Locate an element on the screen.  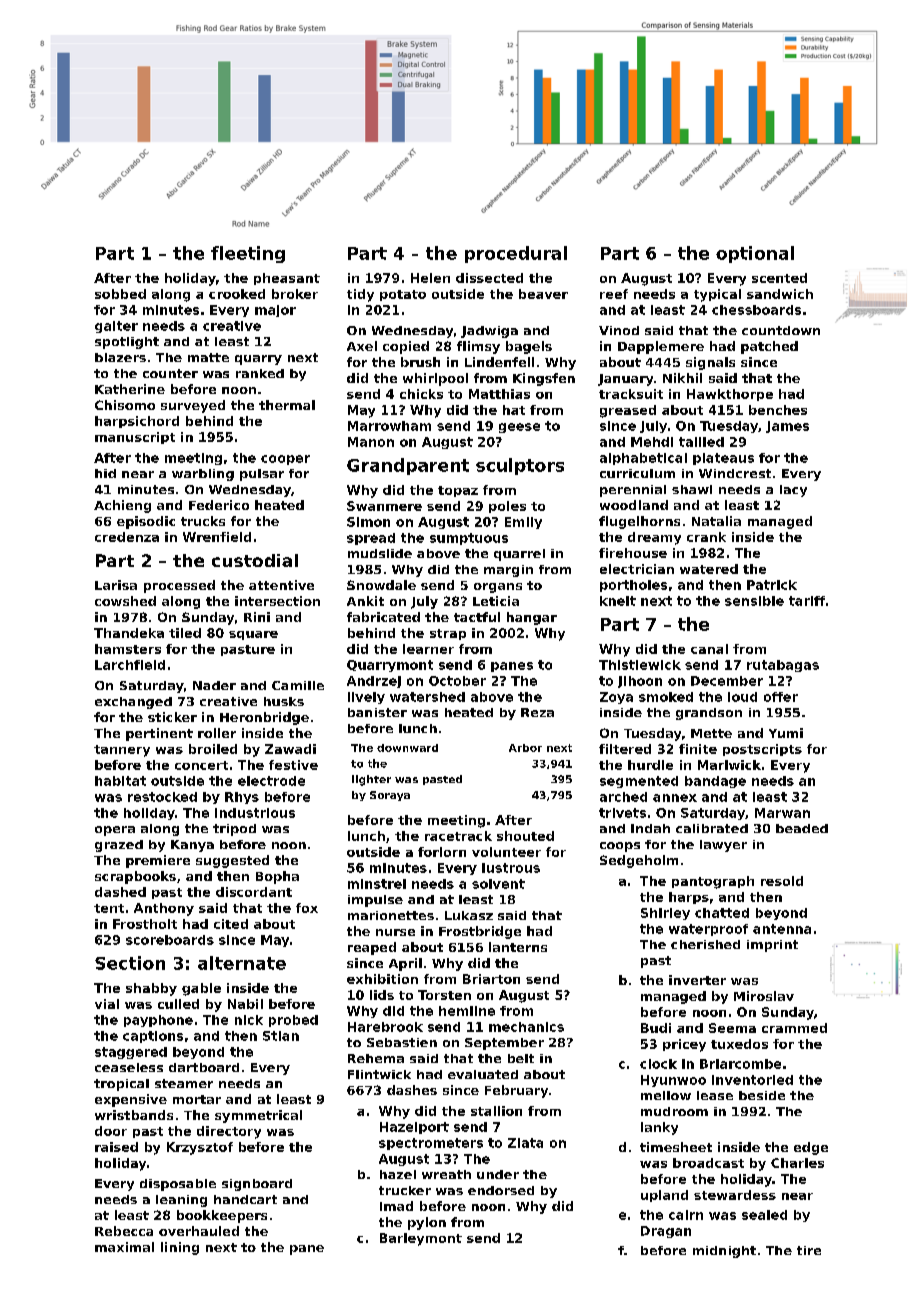
square is located at coordinates (253, 635).
